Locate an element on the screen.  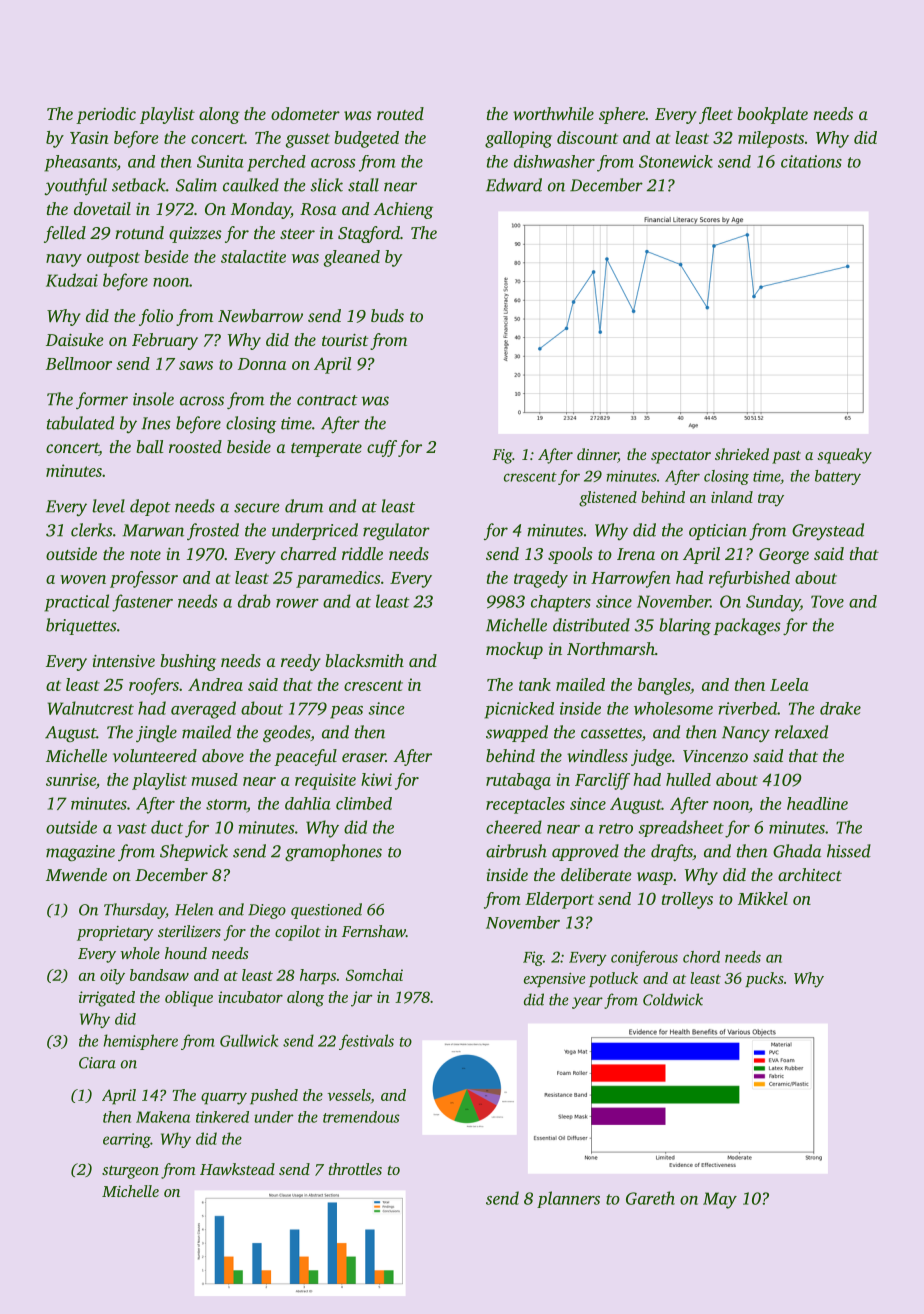
rutabaga is located at coordinates (518, 781).
